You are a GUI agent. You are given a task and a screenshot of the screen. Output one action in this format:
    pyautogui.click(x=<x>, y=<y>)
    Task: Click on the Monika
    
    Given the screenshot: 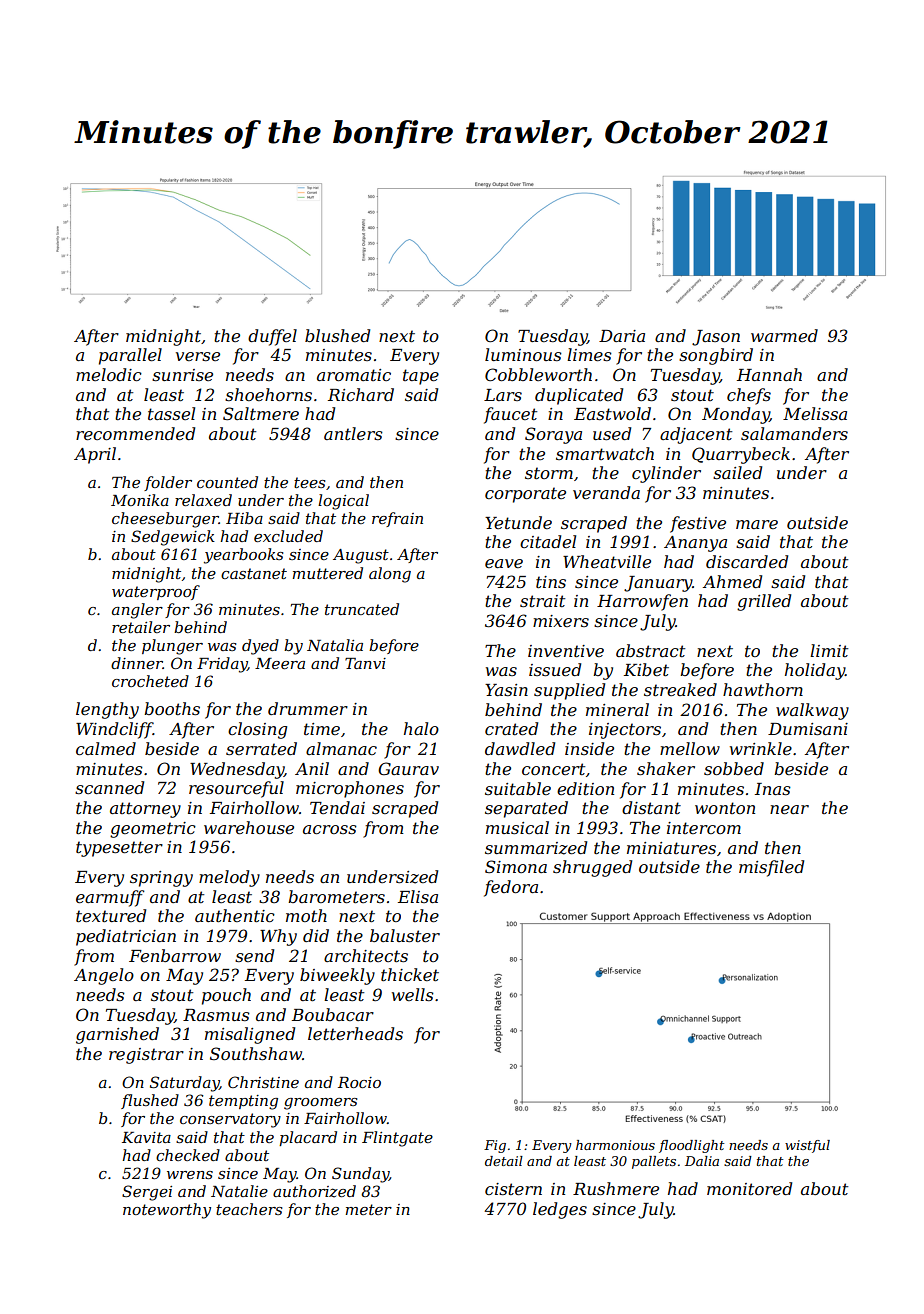 What is the action you would take?
    pyautogui.click(x=140, y=500)
